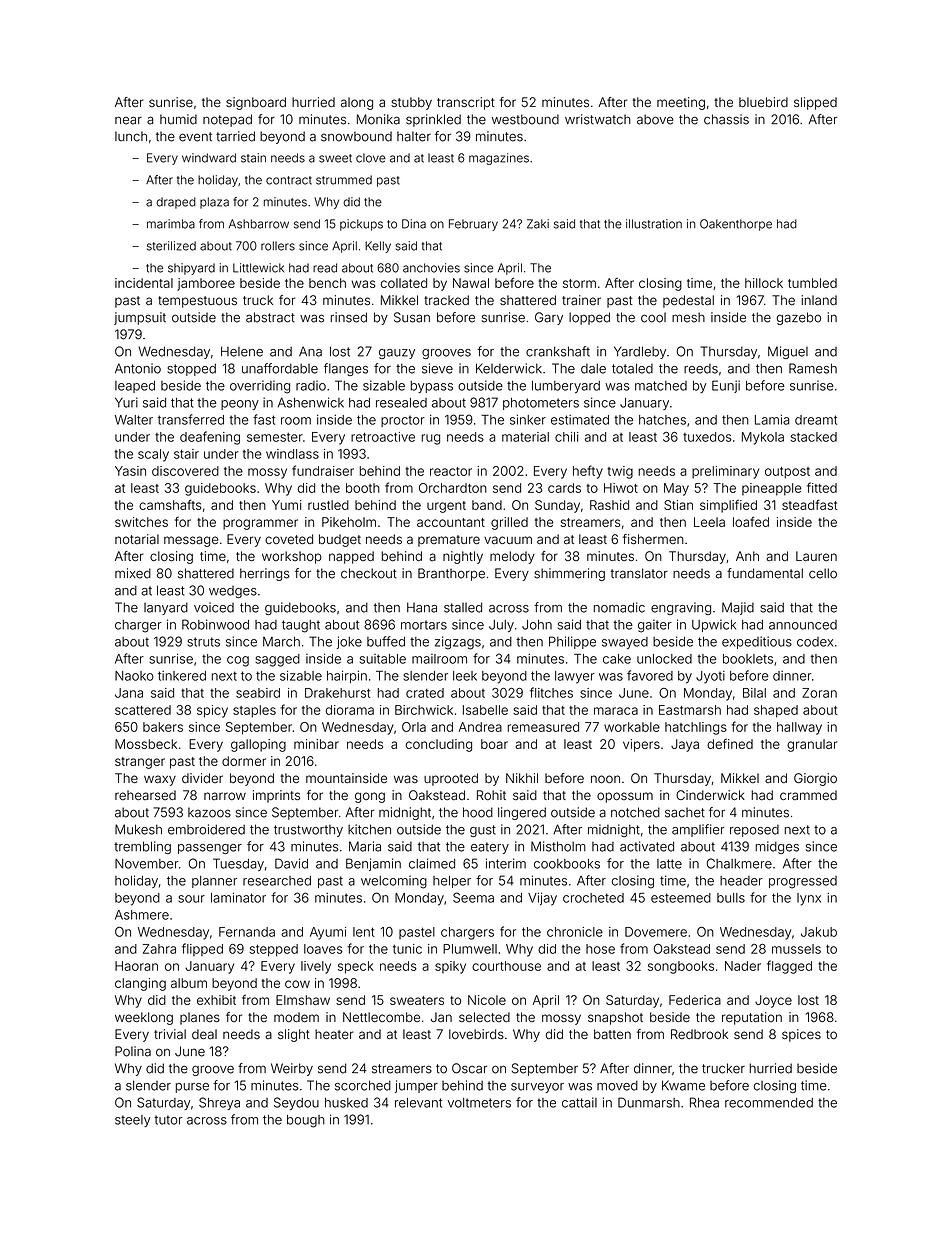 This image has height=1233, width=952. Describe the element at coordinates (166, 608) in the image. I see `lanyard` at that location.
